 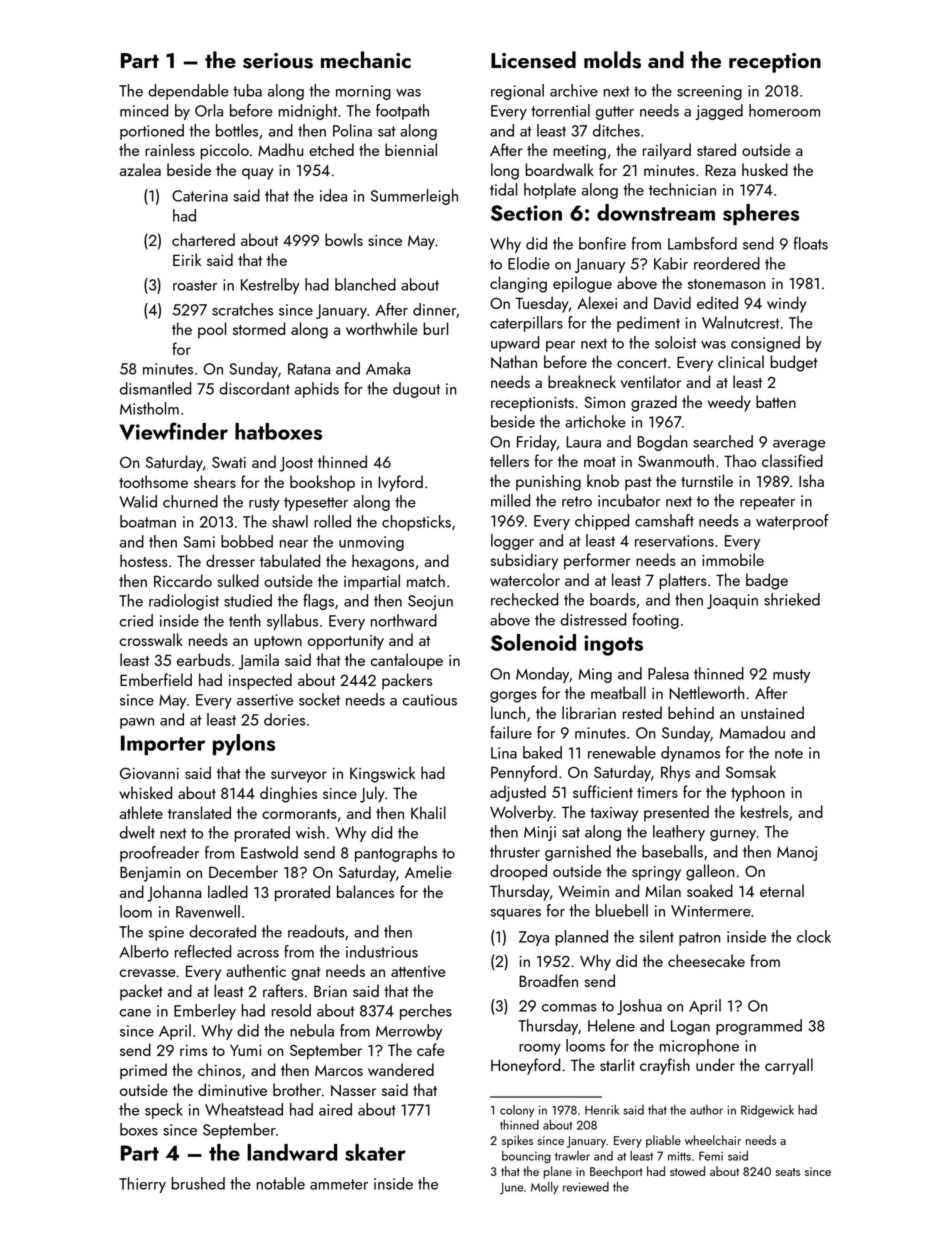 I want to click on molds, so click(x=612, y=60).
